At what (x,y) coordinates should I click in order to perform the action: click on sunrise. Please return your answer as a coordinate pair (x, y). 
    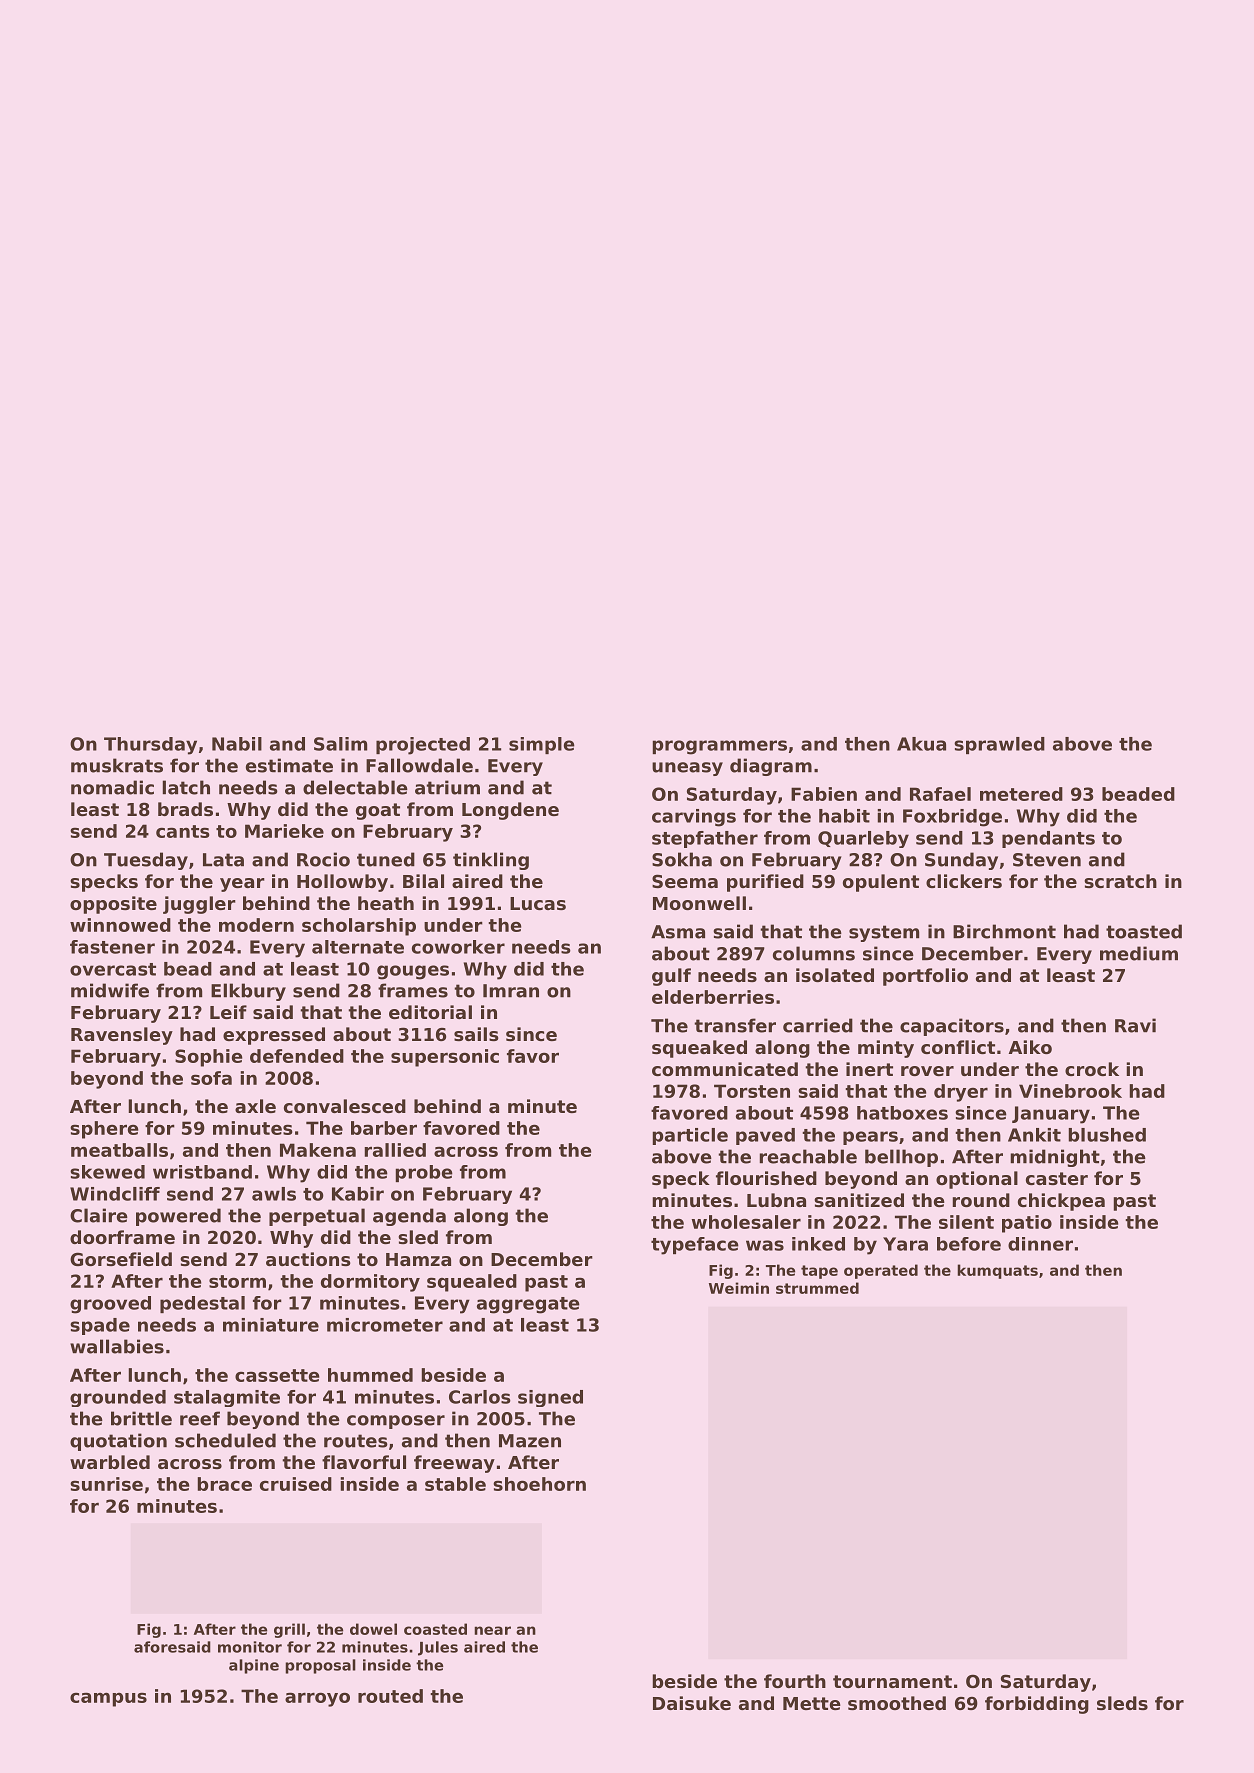
    Looking at the image, I should click on (106, 1484).
